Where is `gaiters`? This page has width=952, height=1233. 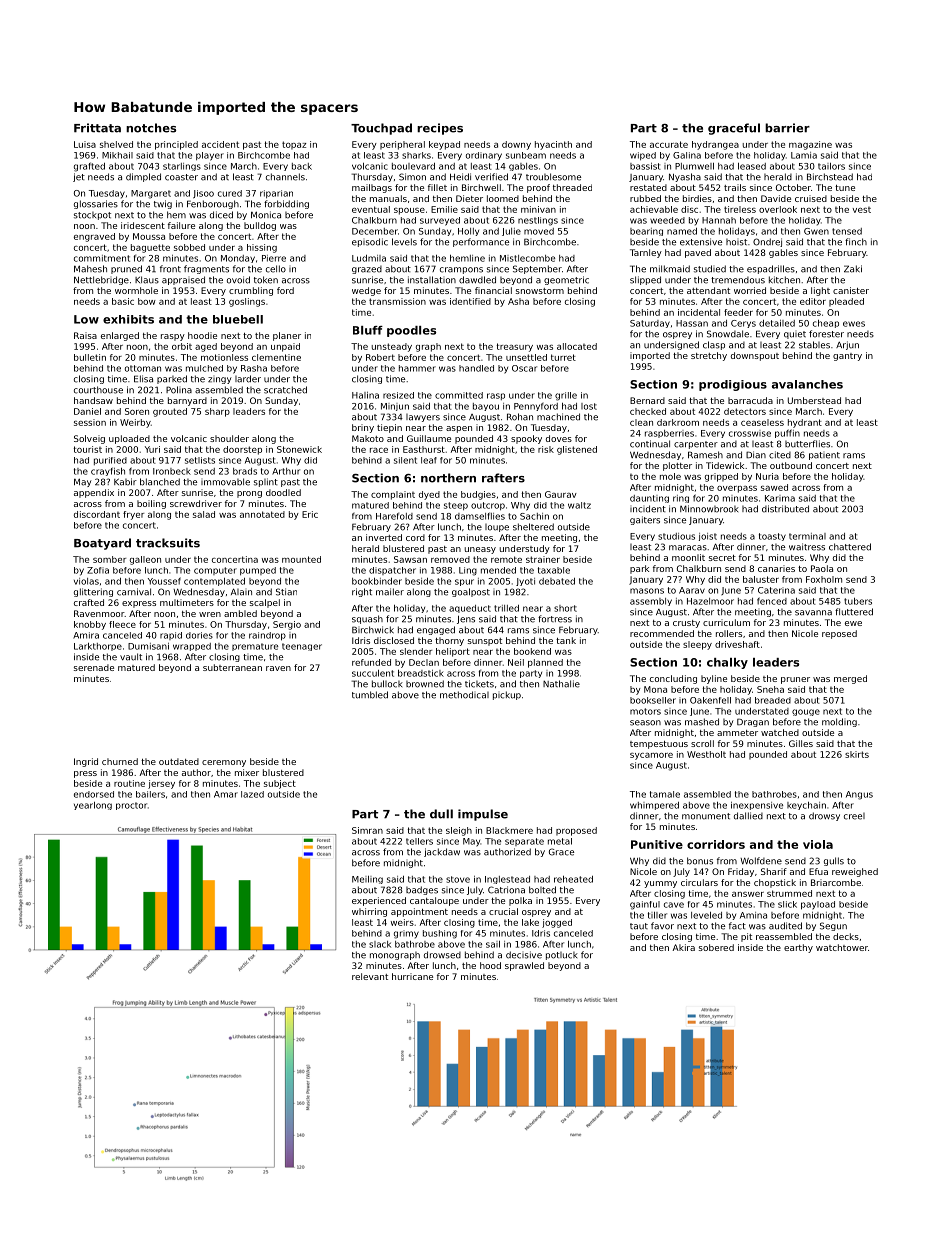 gaiters is located at coordinates (645, 520).
